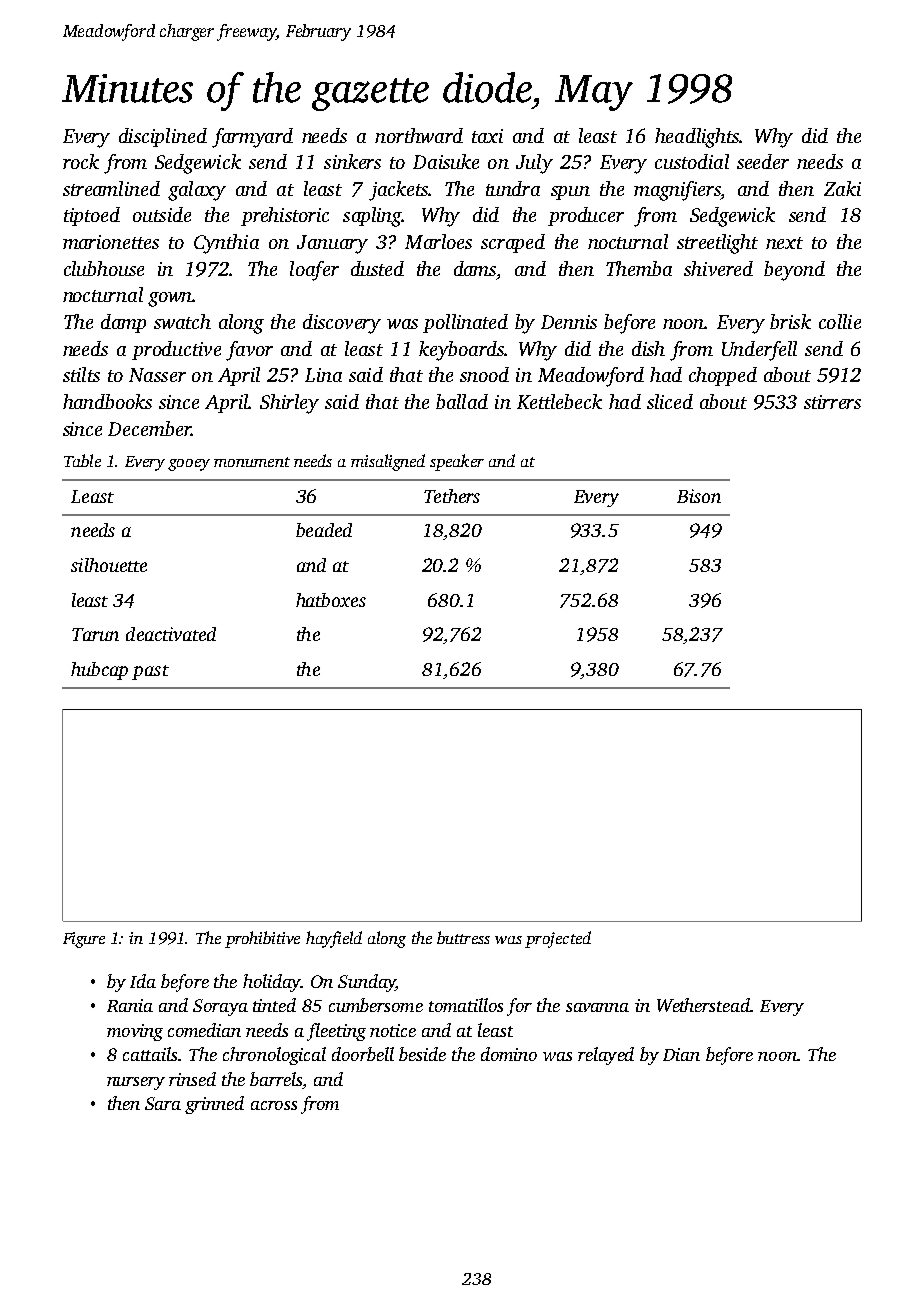 This image has width=924, height=1308. Describe the element at coordinates (95, 634) in the image. I see `Tarun` at that location.
